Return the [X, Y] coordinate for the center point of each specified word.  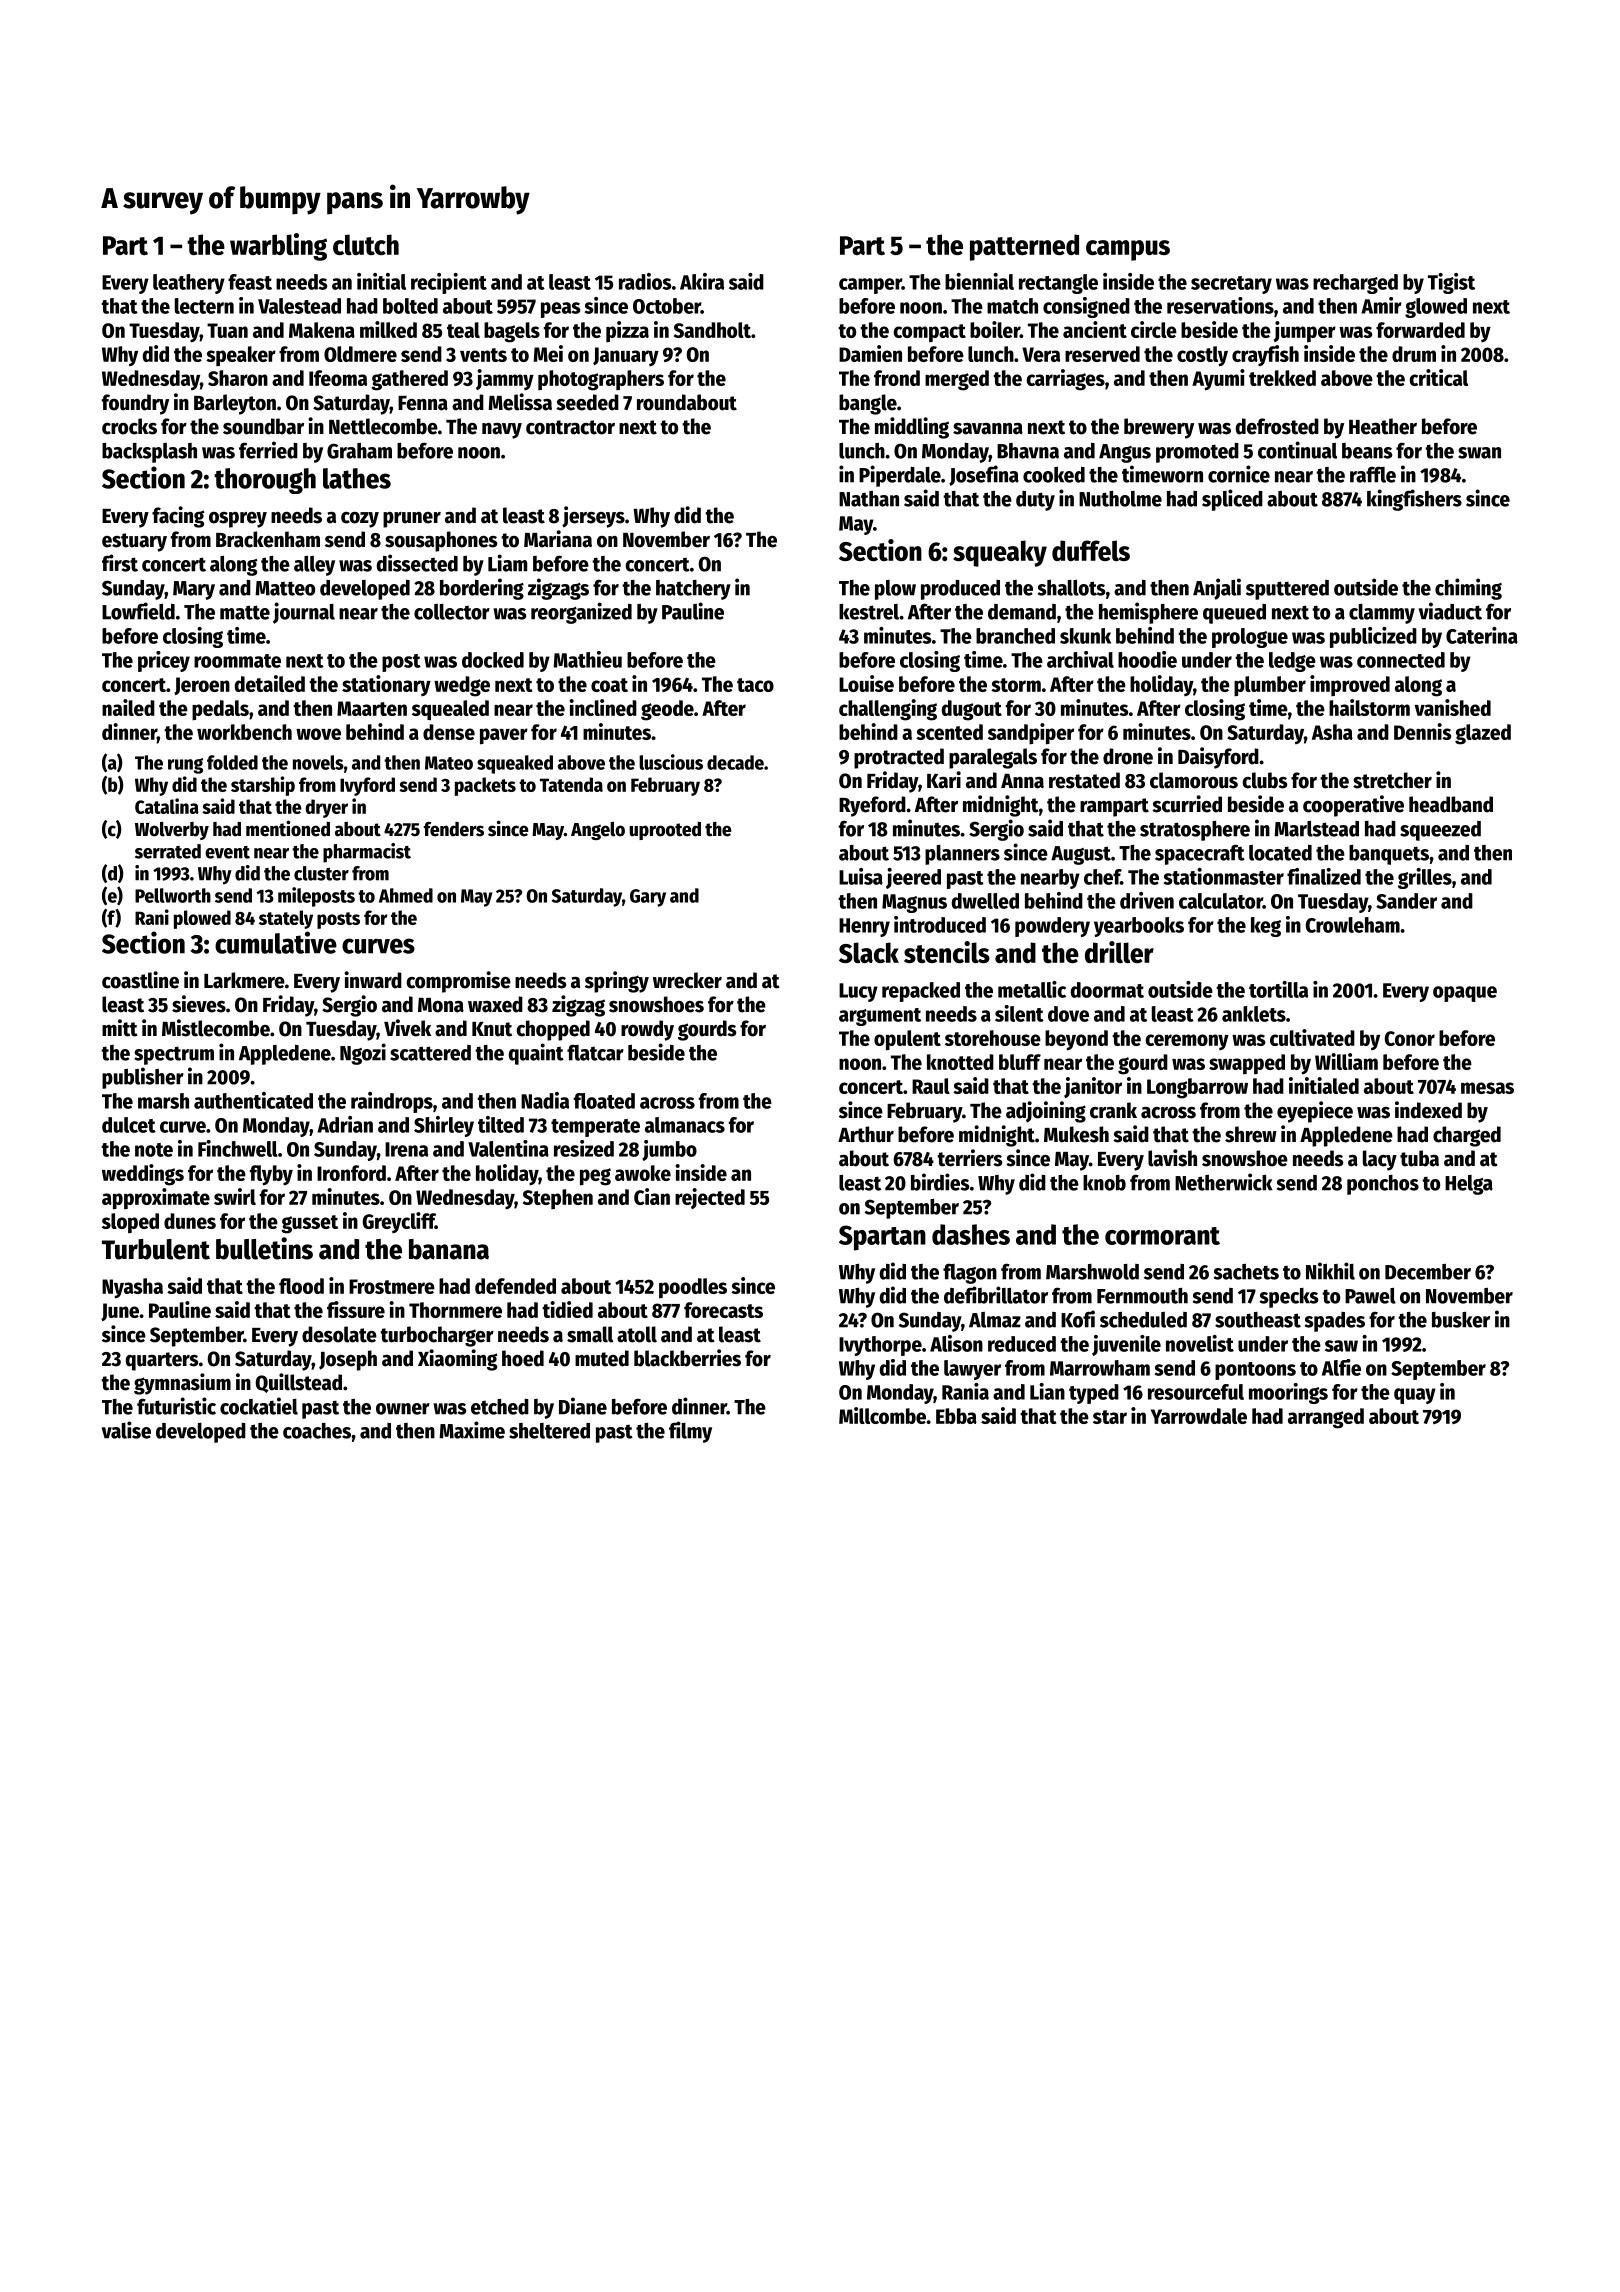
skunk [1085, 636]
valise [126, 1430]
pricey [164, 661]
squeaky [1000, 553]
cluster [321, 873]
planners [962, 855]
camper [870, 286]
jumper [1305, 331]
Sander [1406, 901]
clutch [366, 244]
